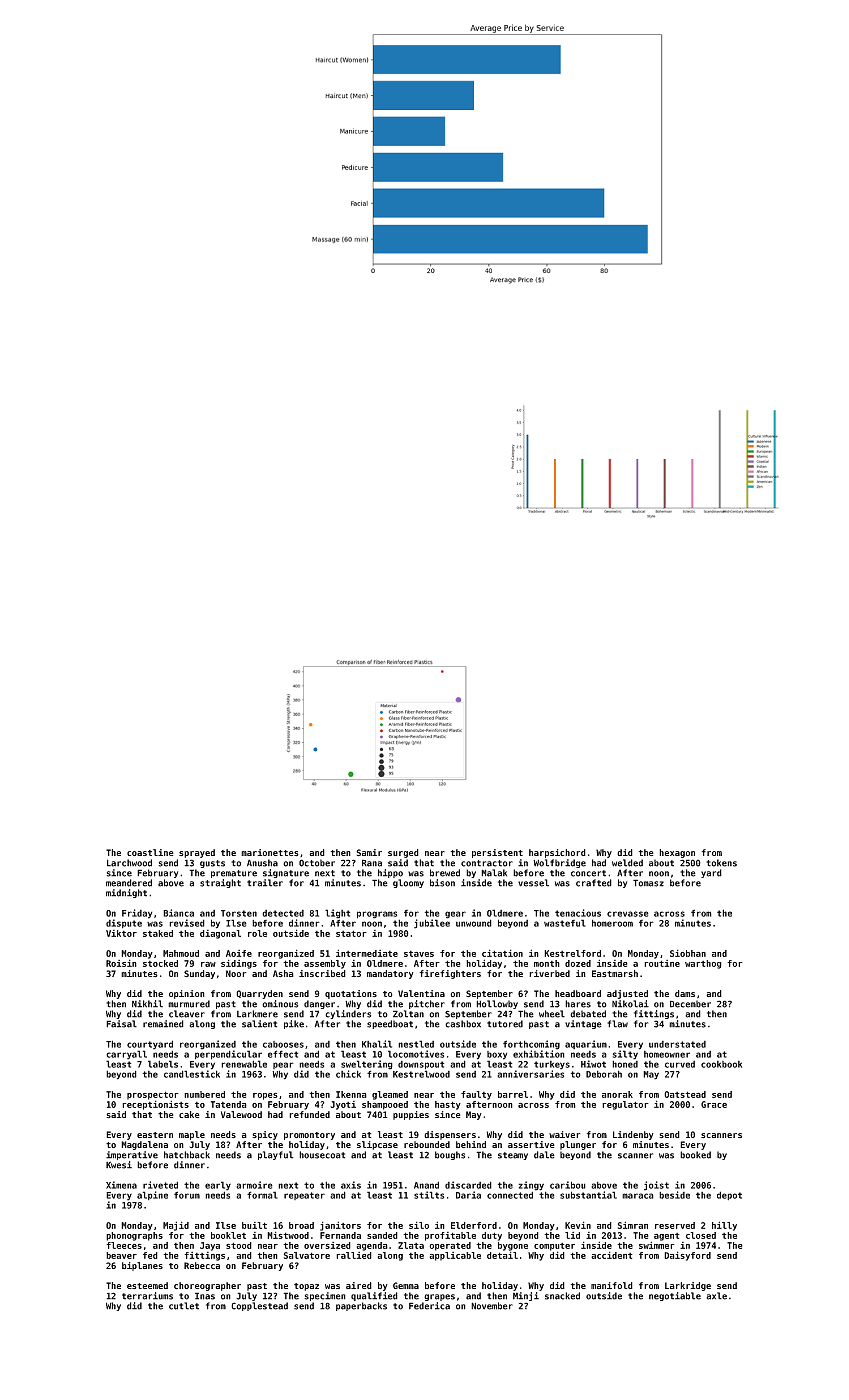 This page has height=1400, width=849. I want to click on trailer, so click(265, 883).
